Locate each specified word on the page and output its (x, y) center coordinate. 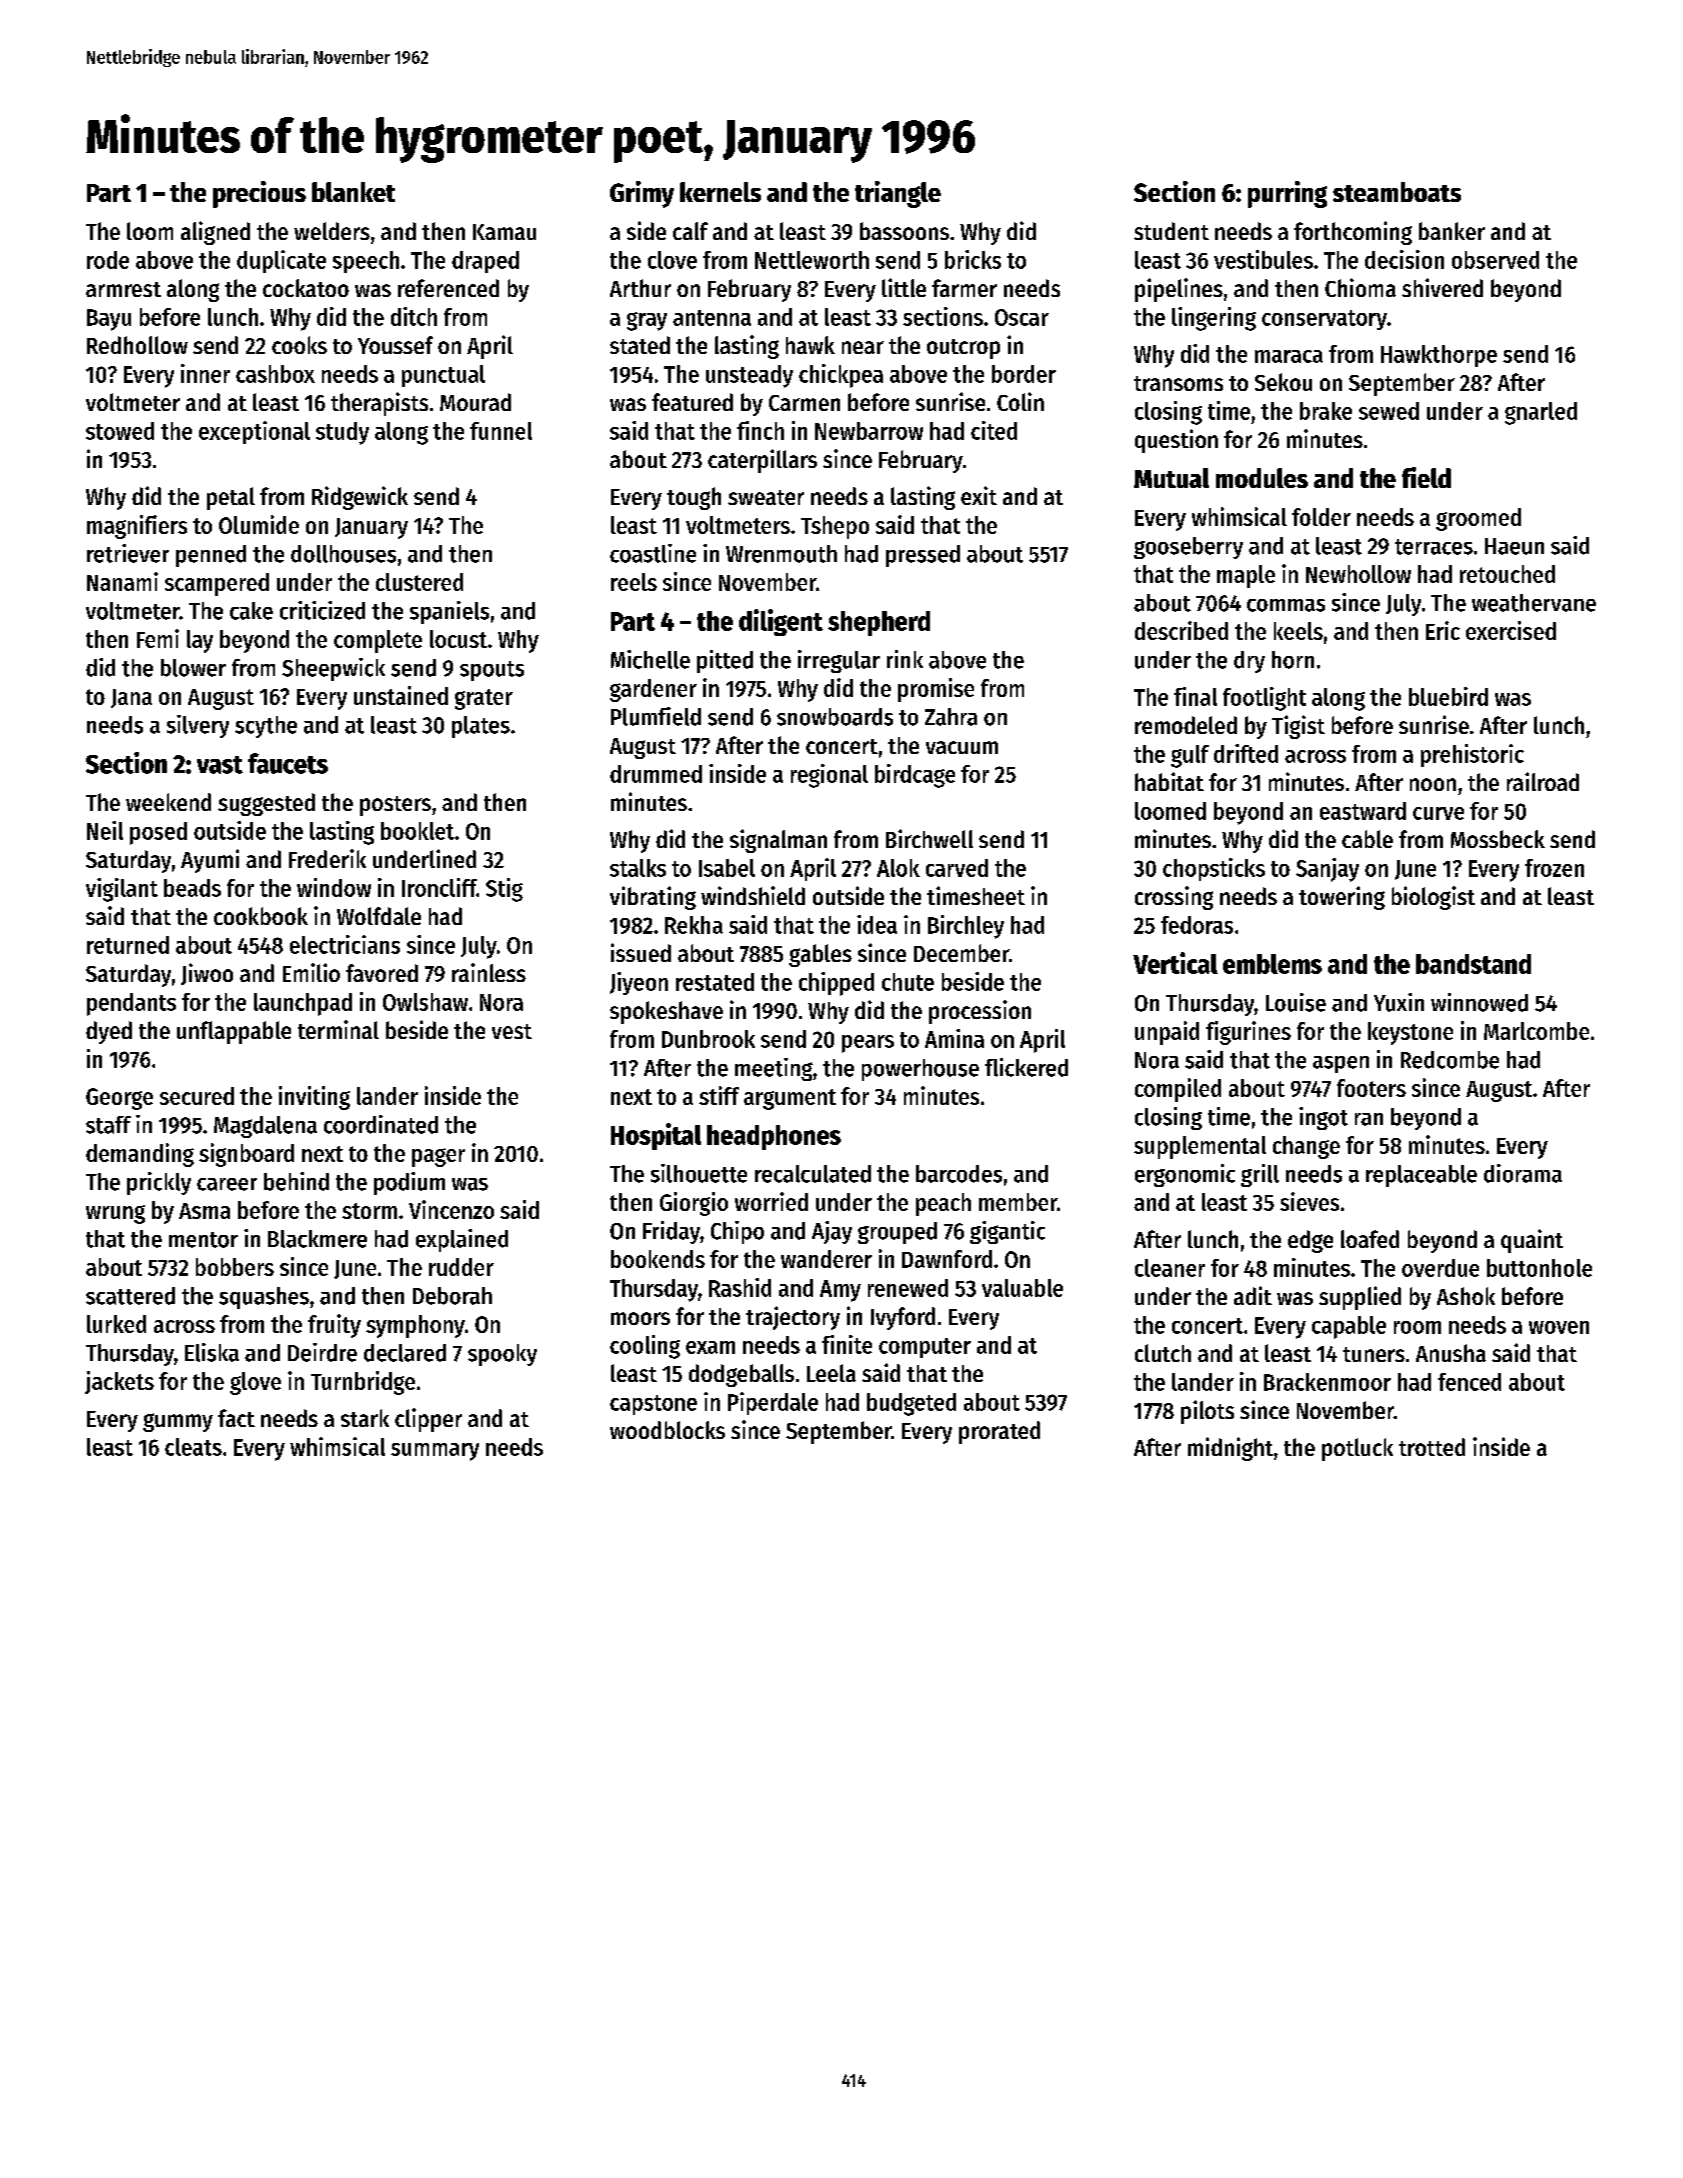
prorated (999, 1432)
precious (259, 194)
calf (690, 231)
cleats (193, 1447)
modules (1262, 478)
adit (1253, 1295)
